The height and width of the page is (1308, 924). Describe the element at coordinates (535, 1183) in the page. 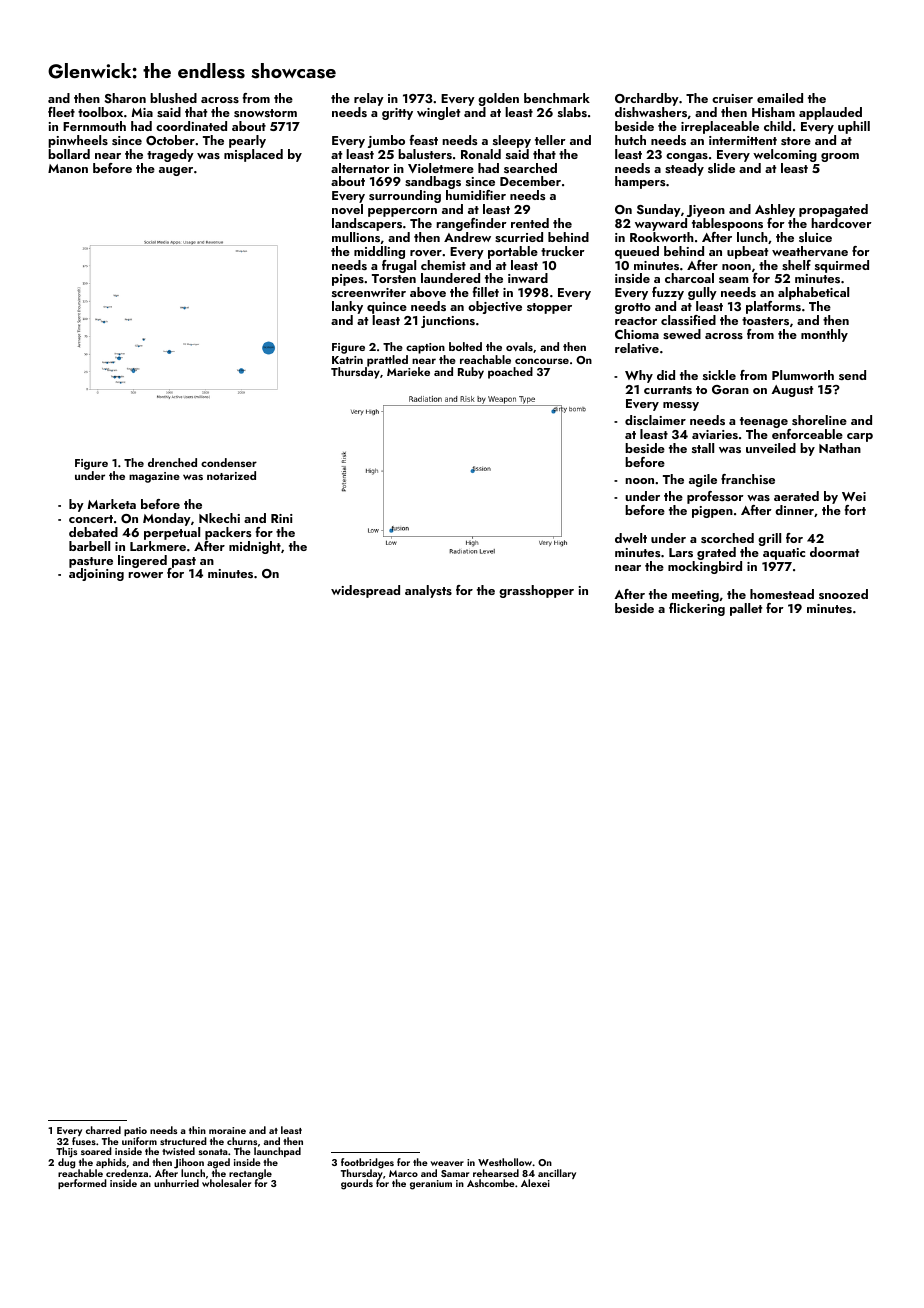

I see `Alexei` at that location.
